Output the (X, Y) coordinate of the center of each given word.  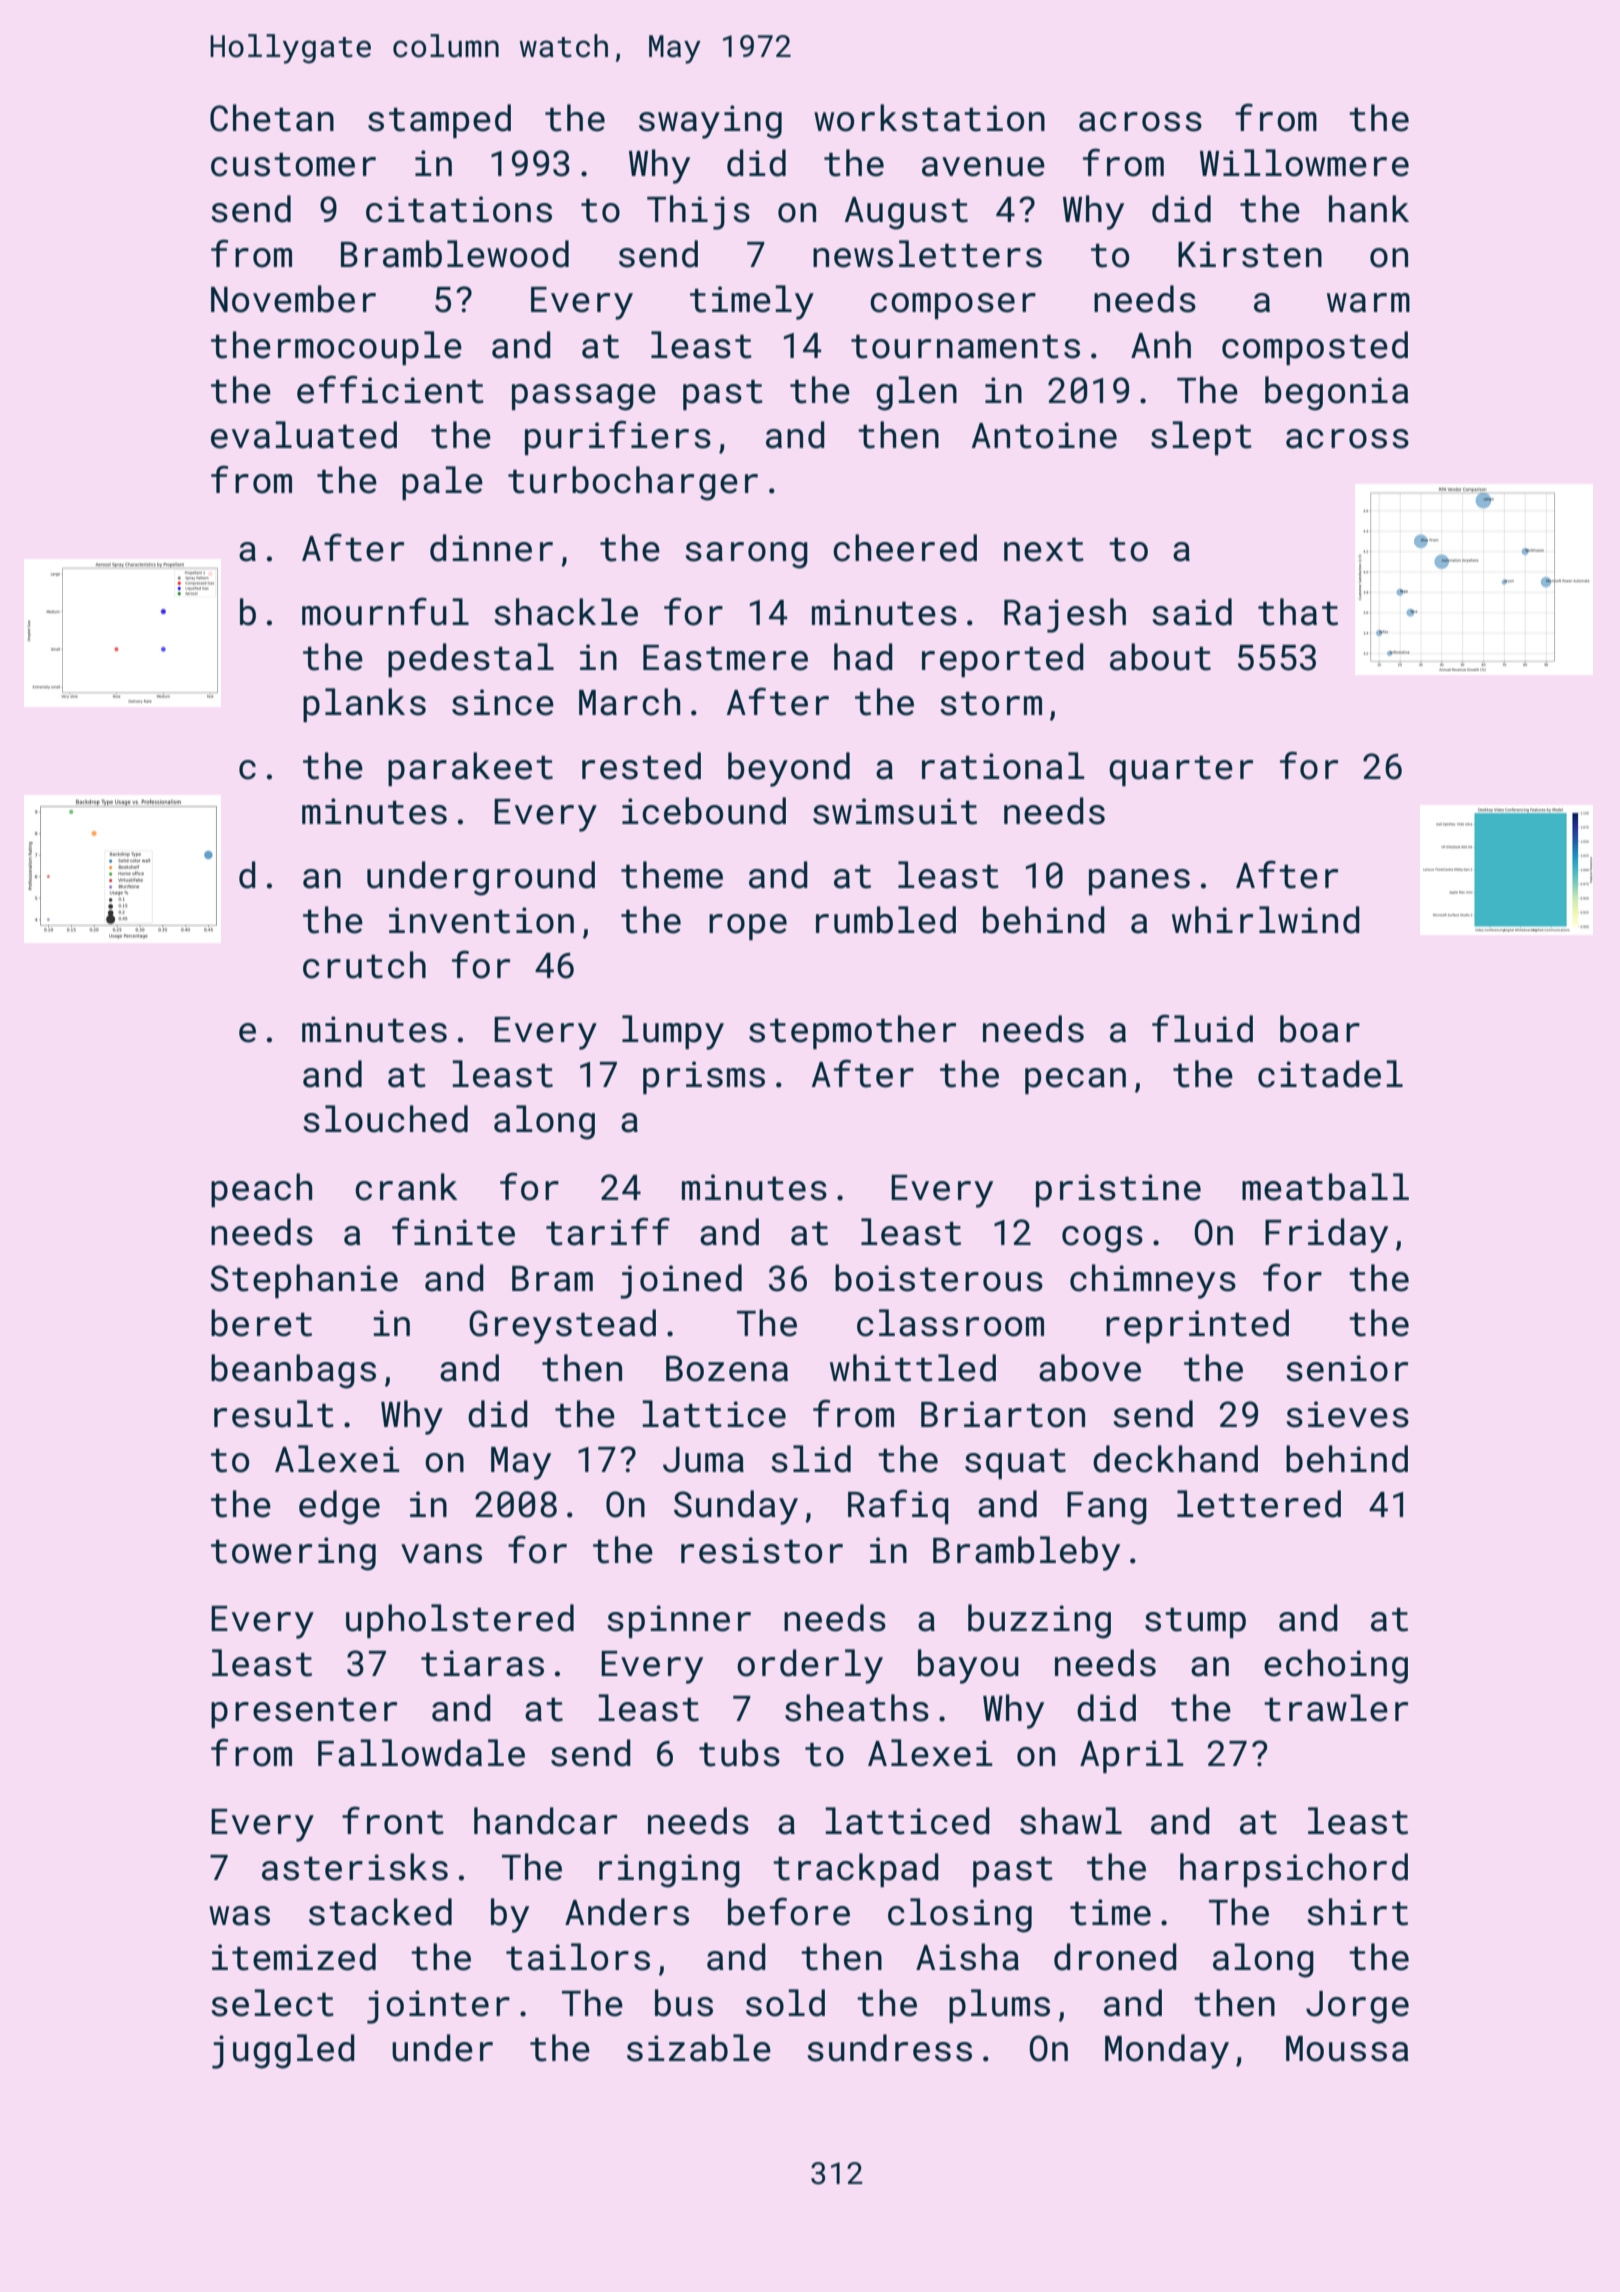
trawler (1336, 1708)
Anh (1161, 344)
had (863, 657)
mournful (385, 611)
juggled (283, 2051)
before (789, 1911)
